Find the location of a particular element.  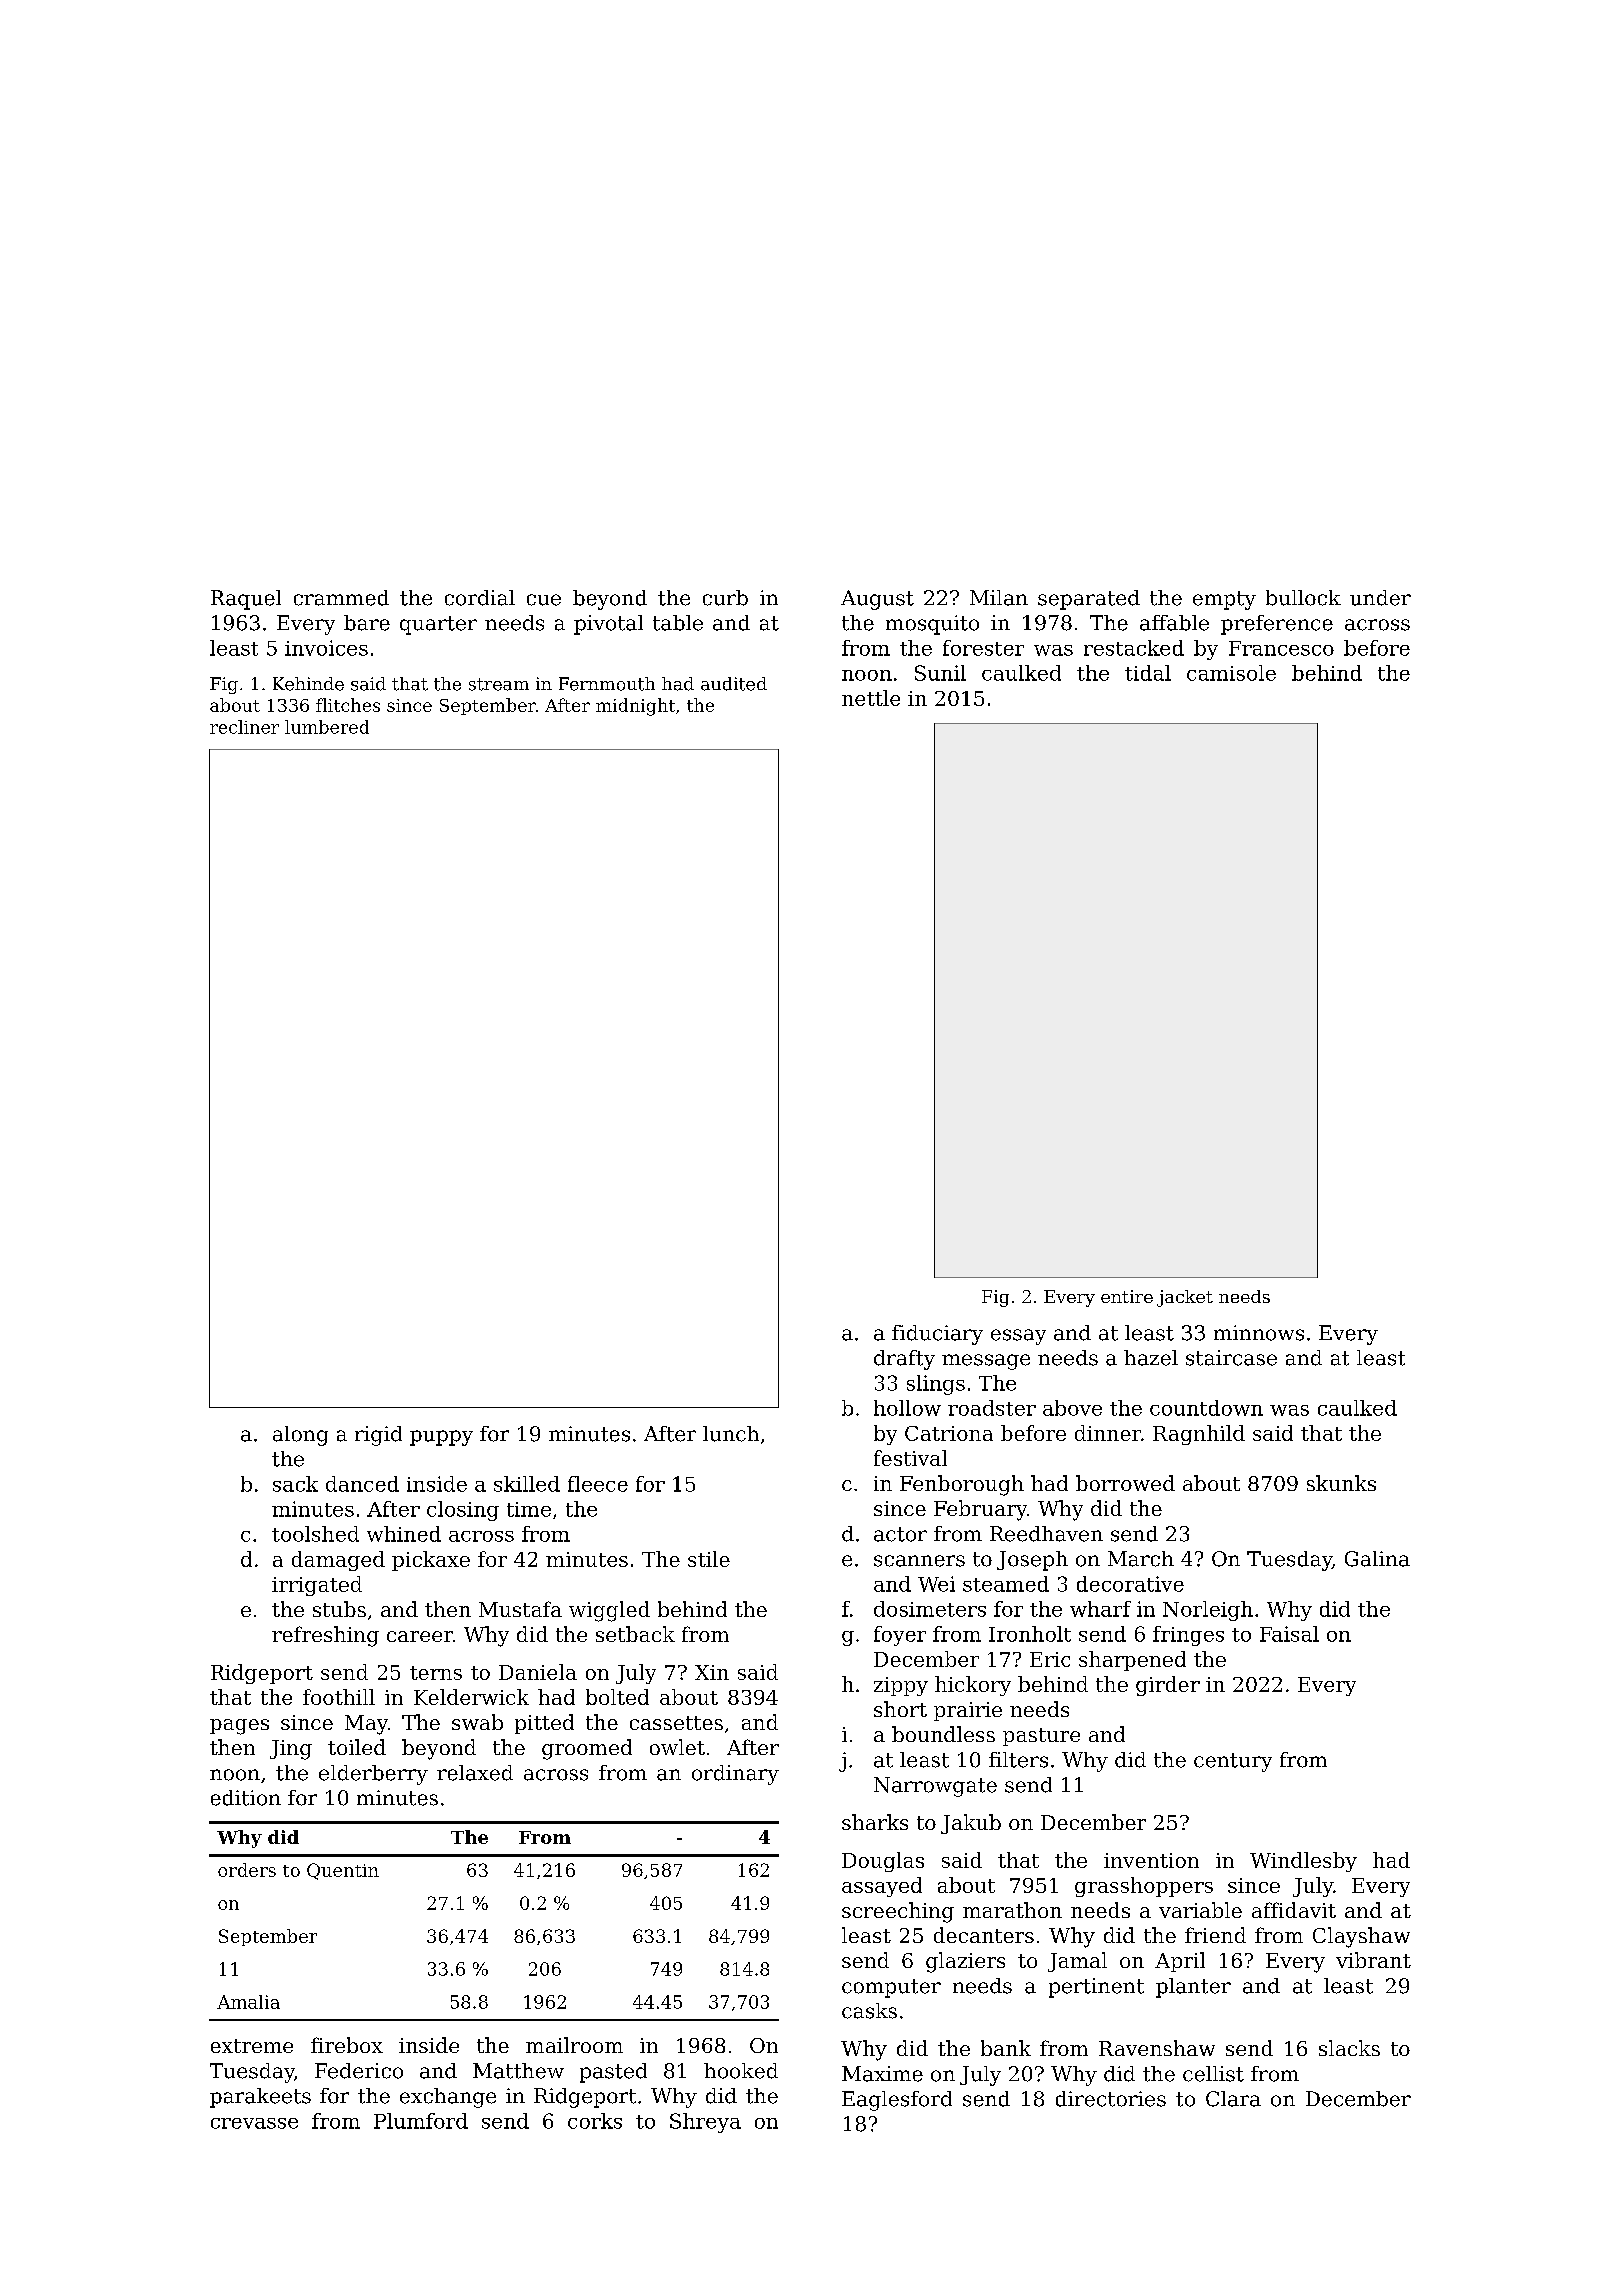

crevasse is located at coordinates (254, 2123).
